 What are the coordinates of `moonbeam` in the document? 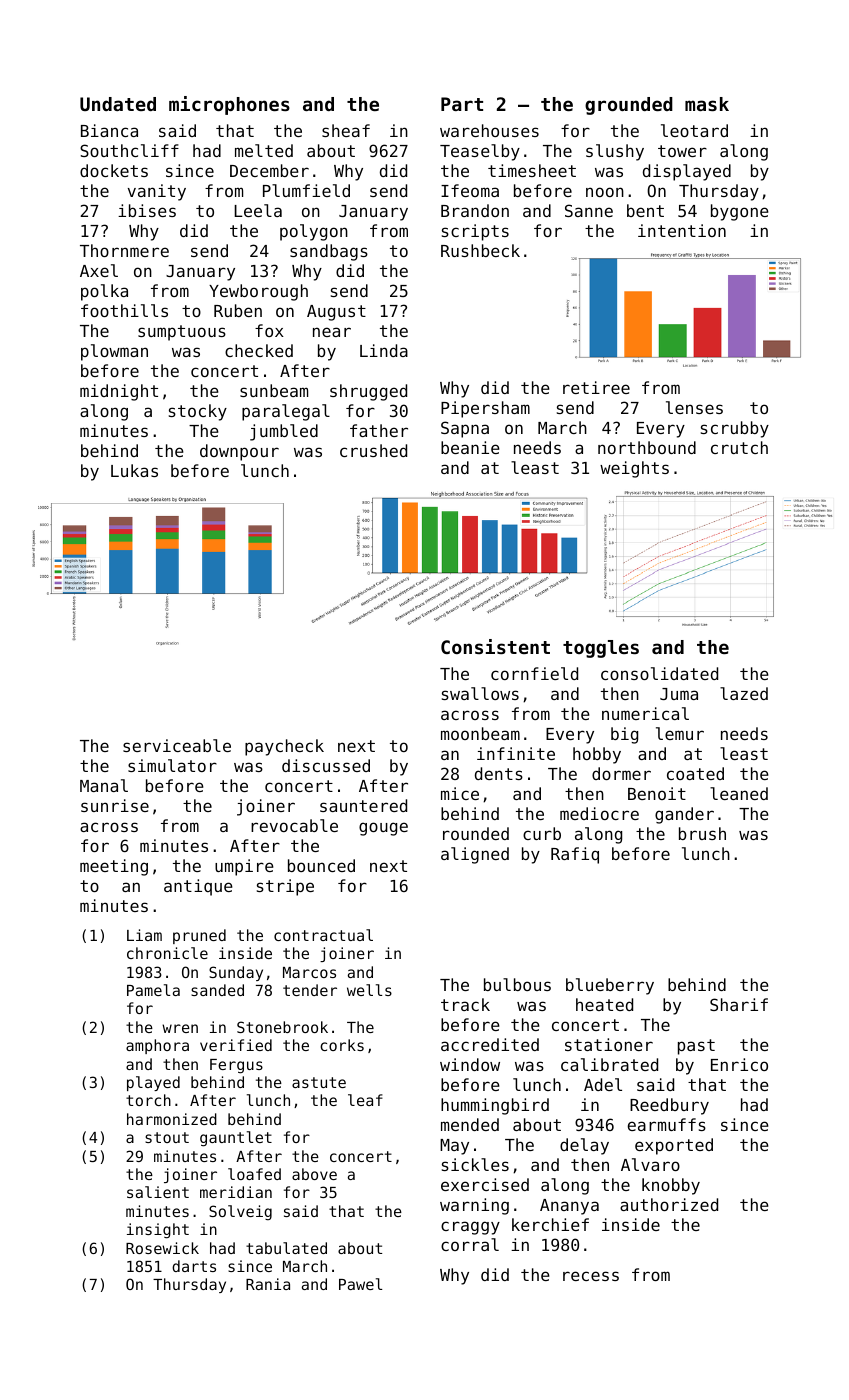 It's located at (480, 733).
